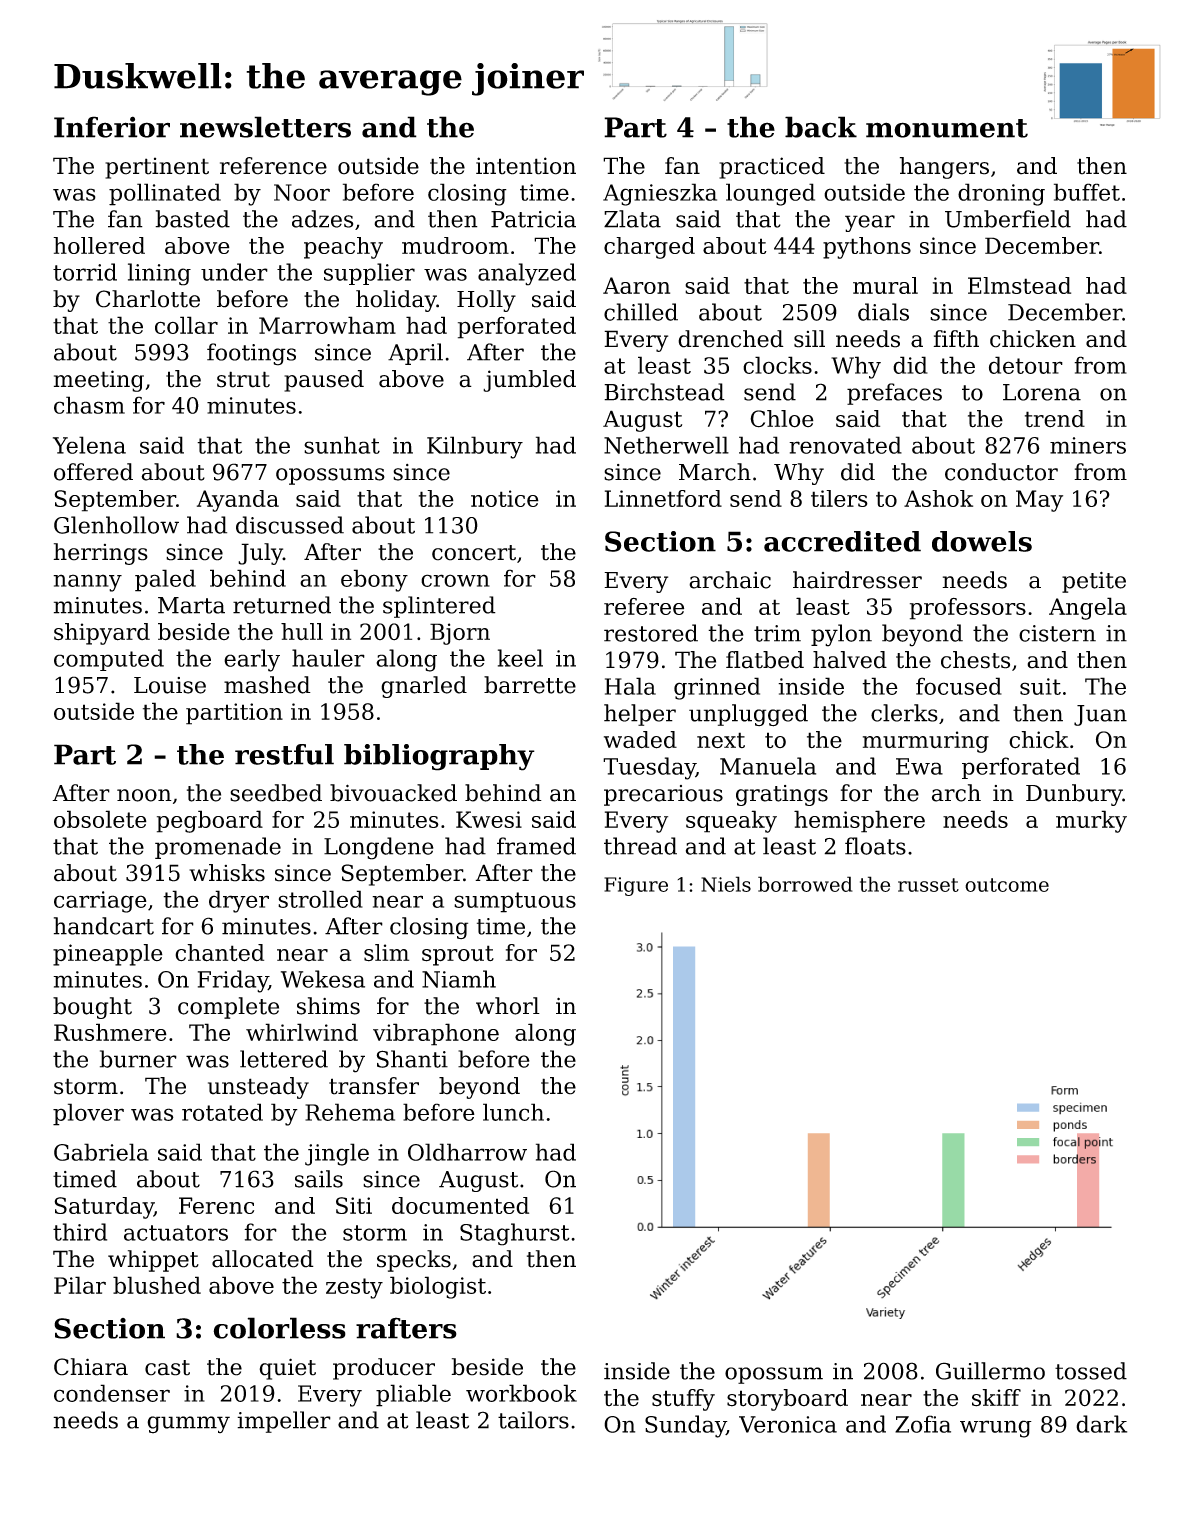  What do you see at coordinates (772, 168) in the screenshot?
I see `practiced` at bounding box center [772, 168].
